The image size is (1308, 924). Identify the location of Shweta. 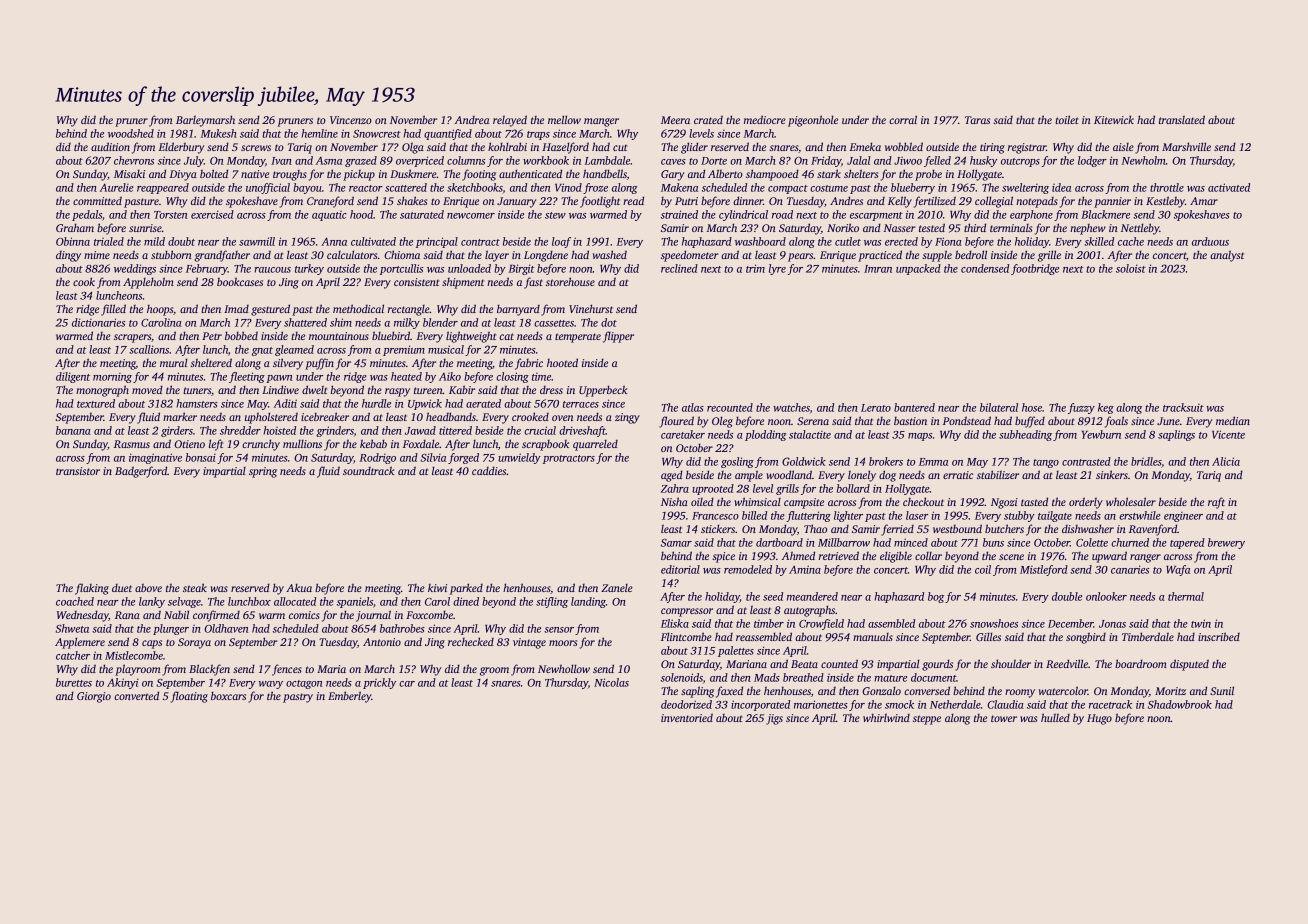
(72, 628).
